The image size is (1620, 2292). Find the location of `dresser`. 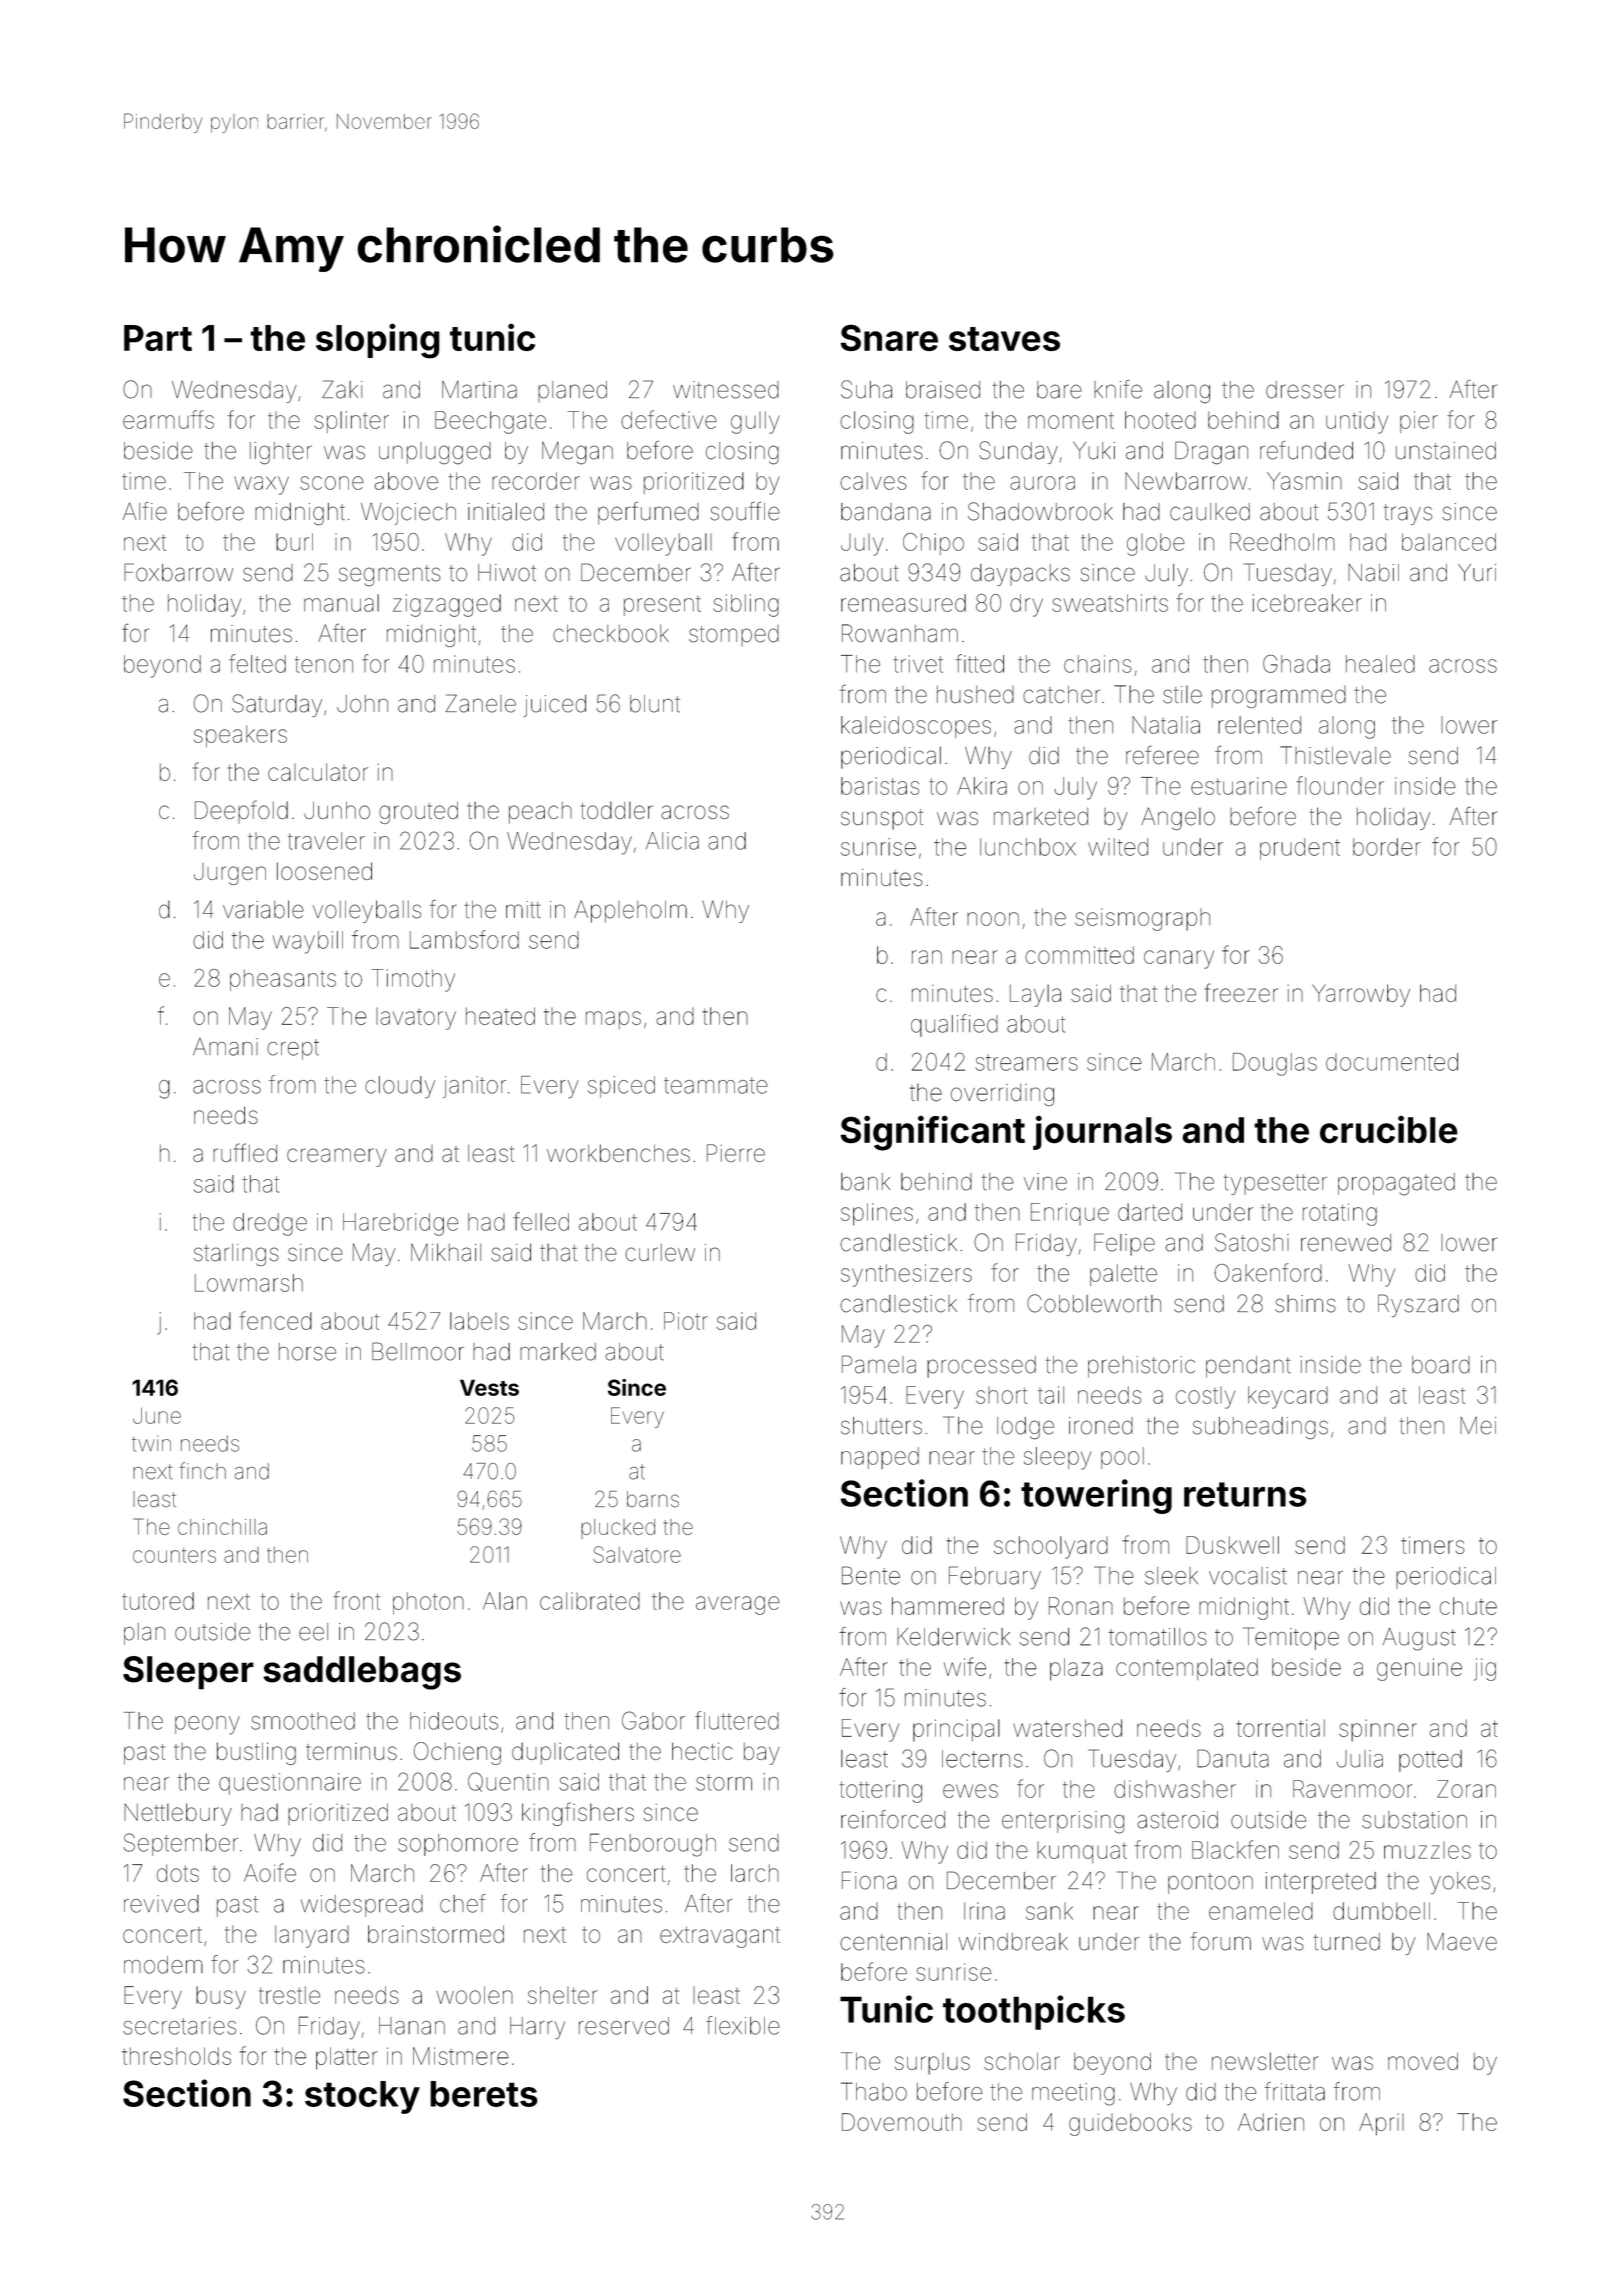

dresser is located at coordinates (1305, 390).
